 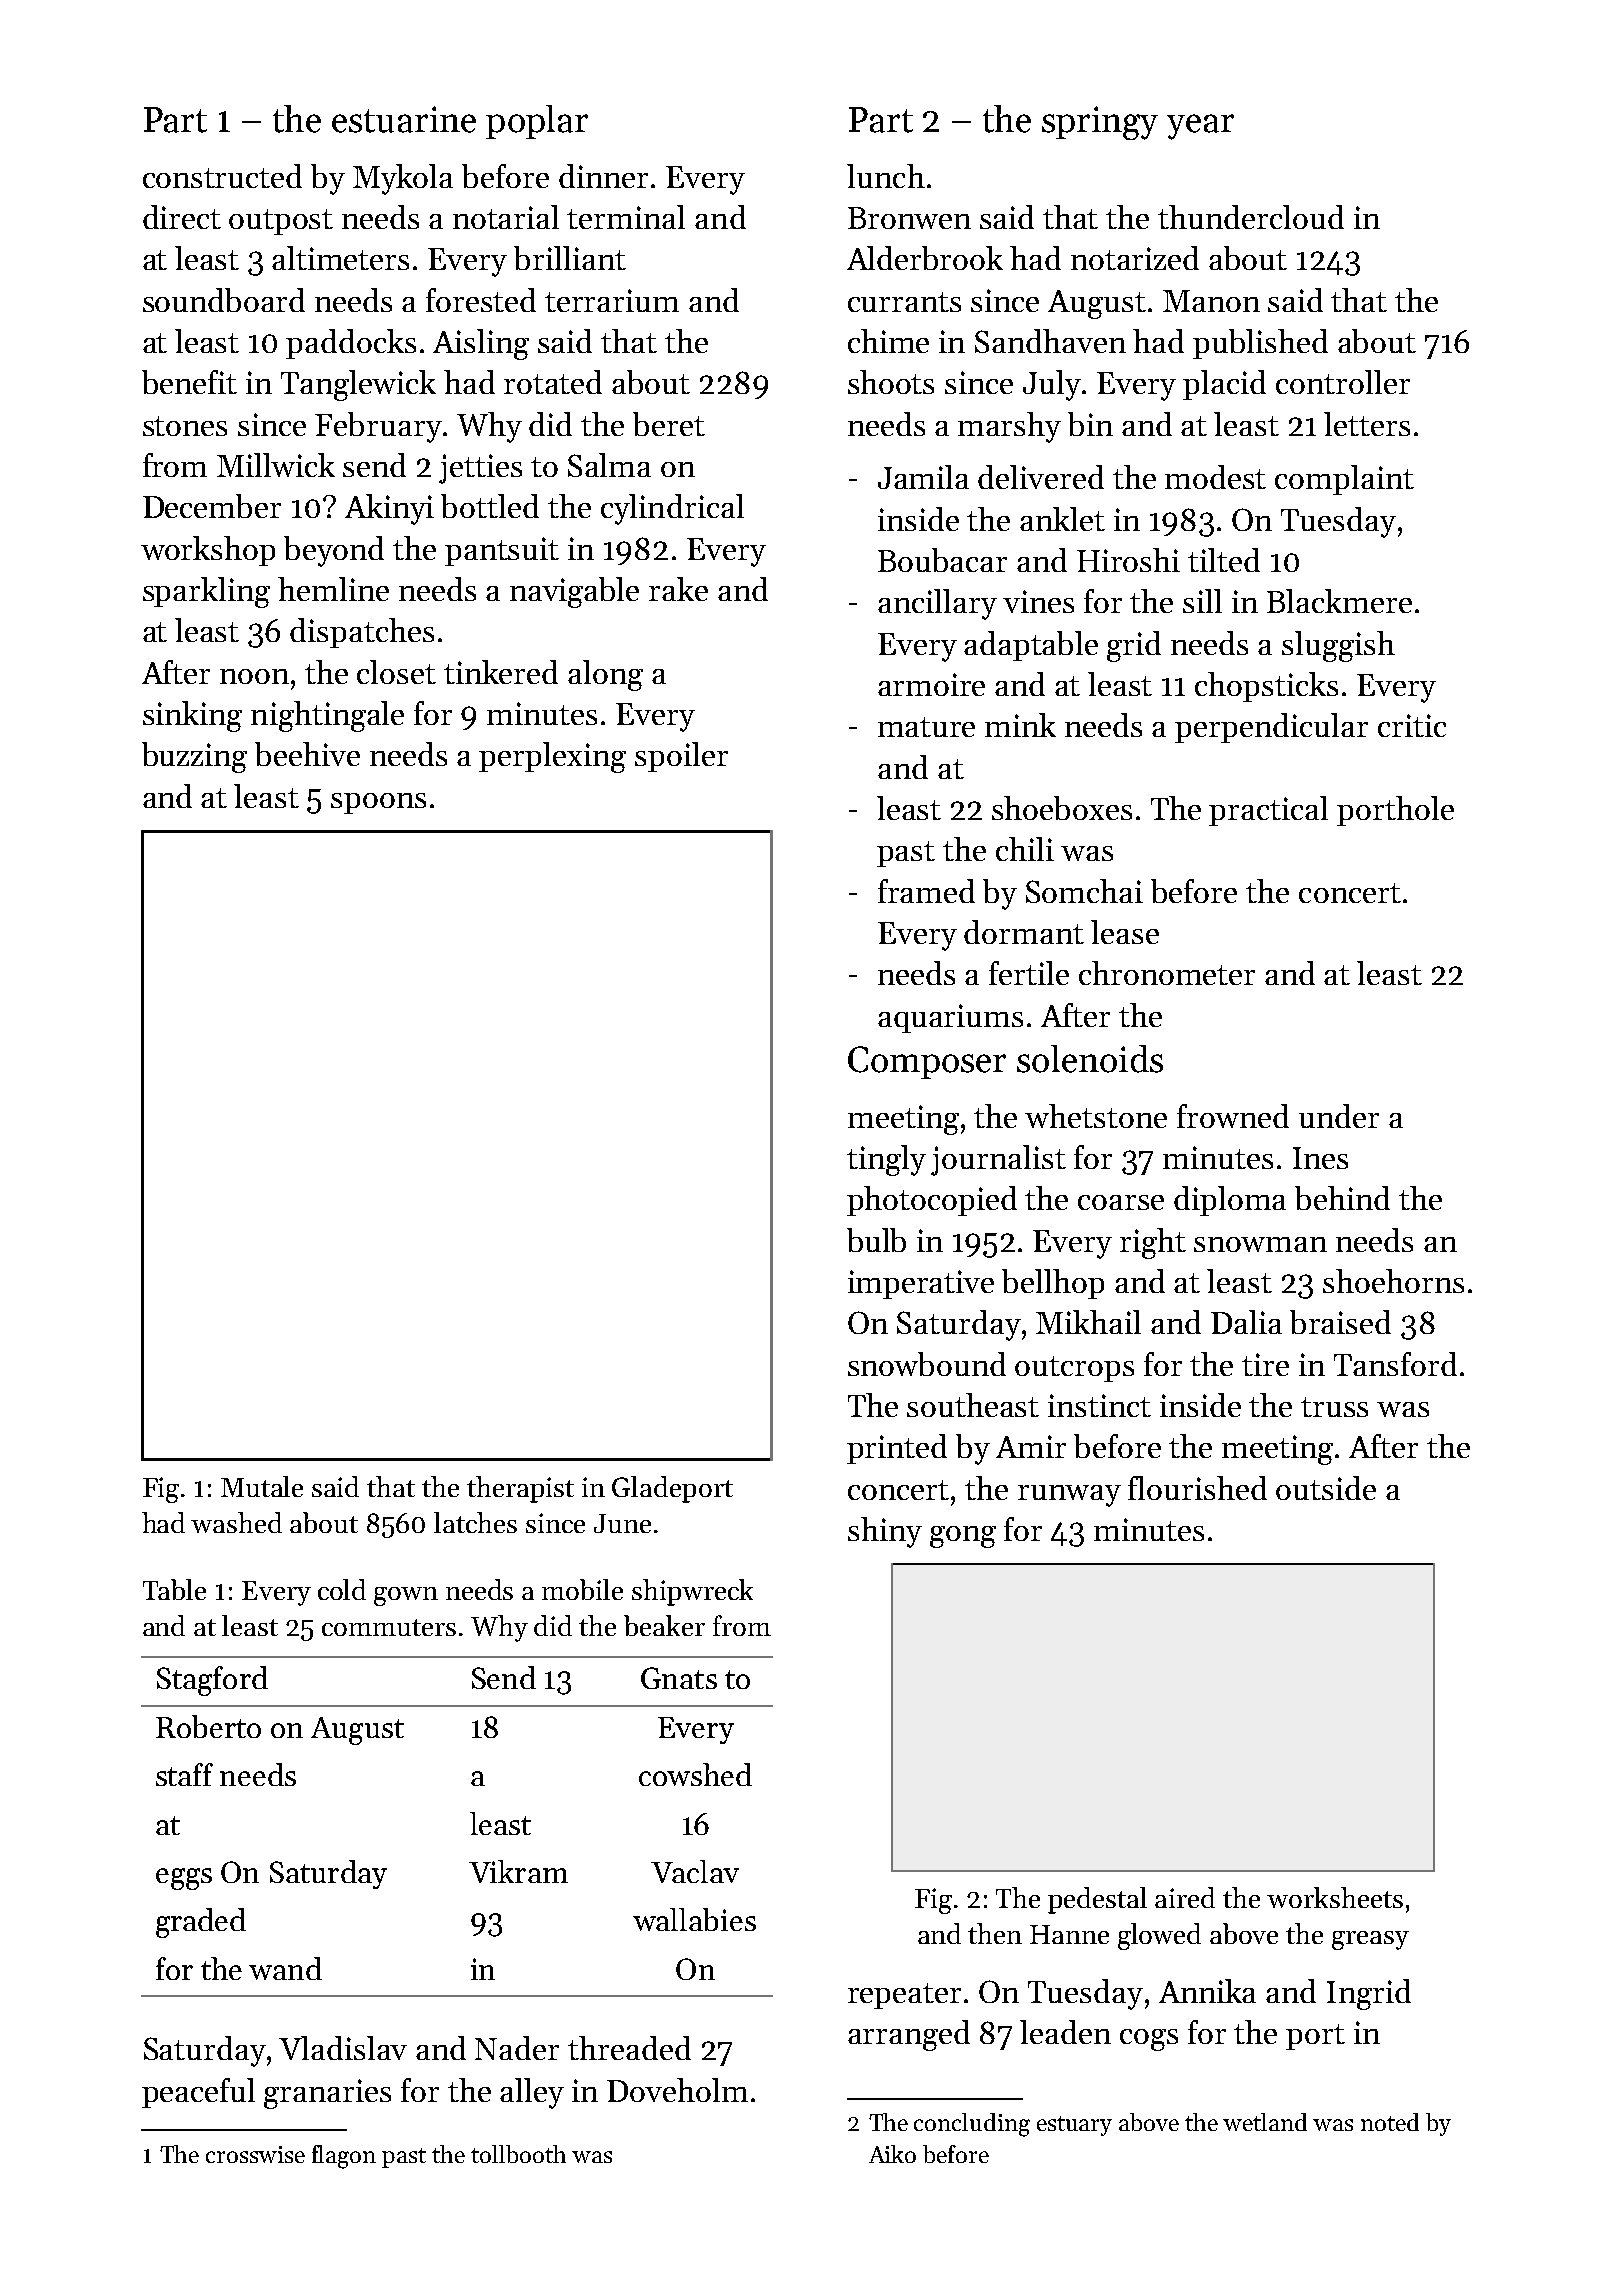 What do you see at coordinates (622, 1523) in the screenshot?
I see `June` at bounding box center [622, 1523].
